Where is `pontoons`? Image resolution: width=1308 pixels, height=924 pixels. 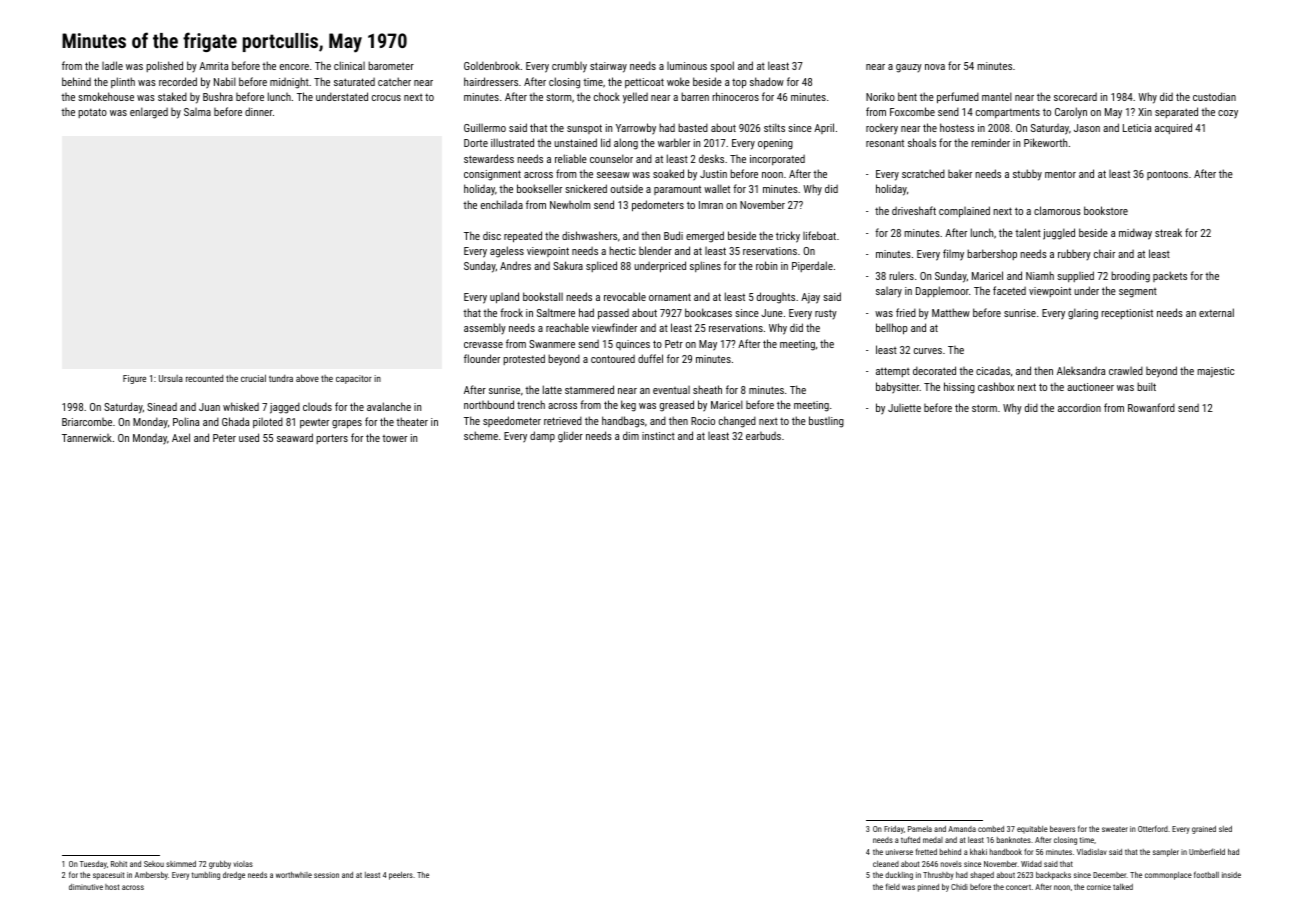
pontoons is located at coordinates (1167, 175).
